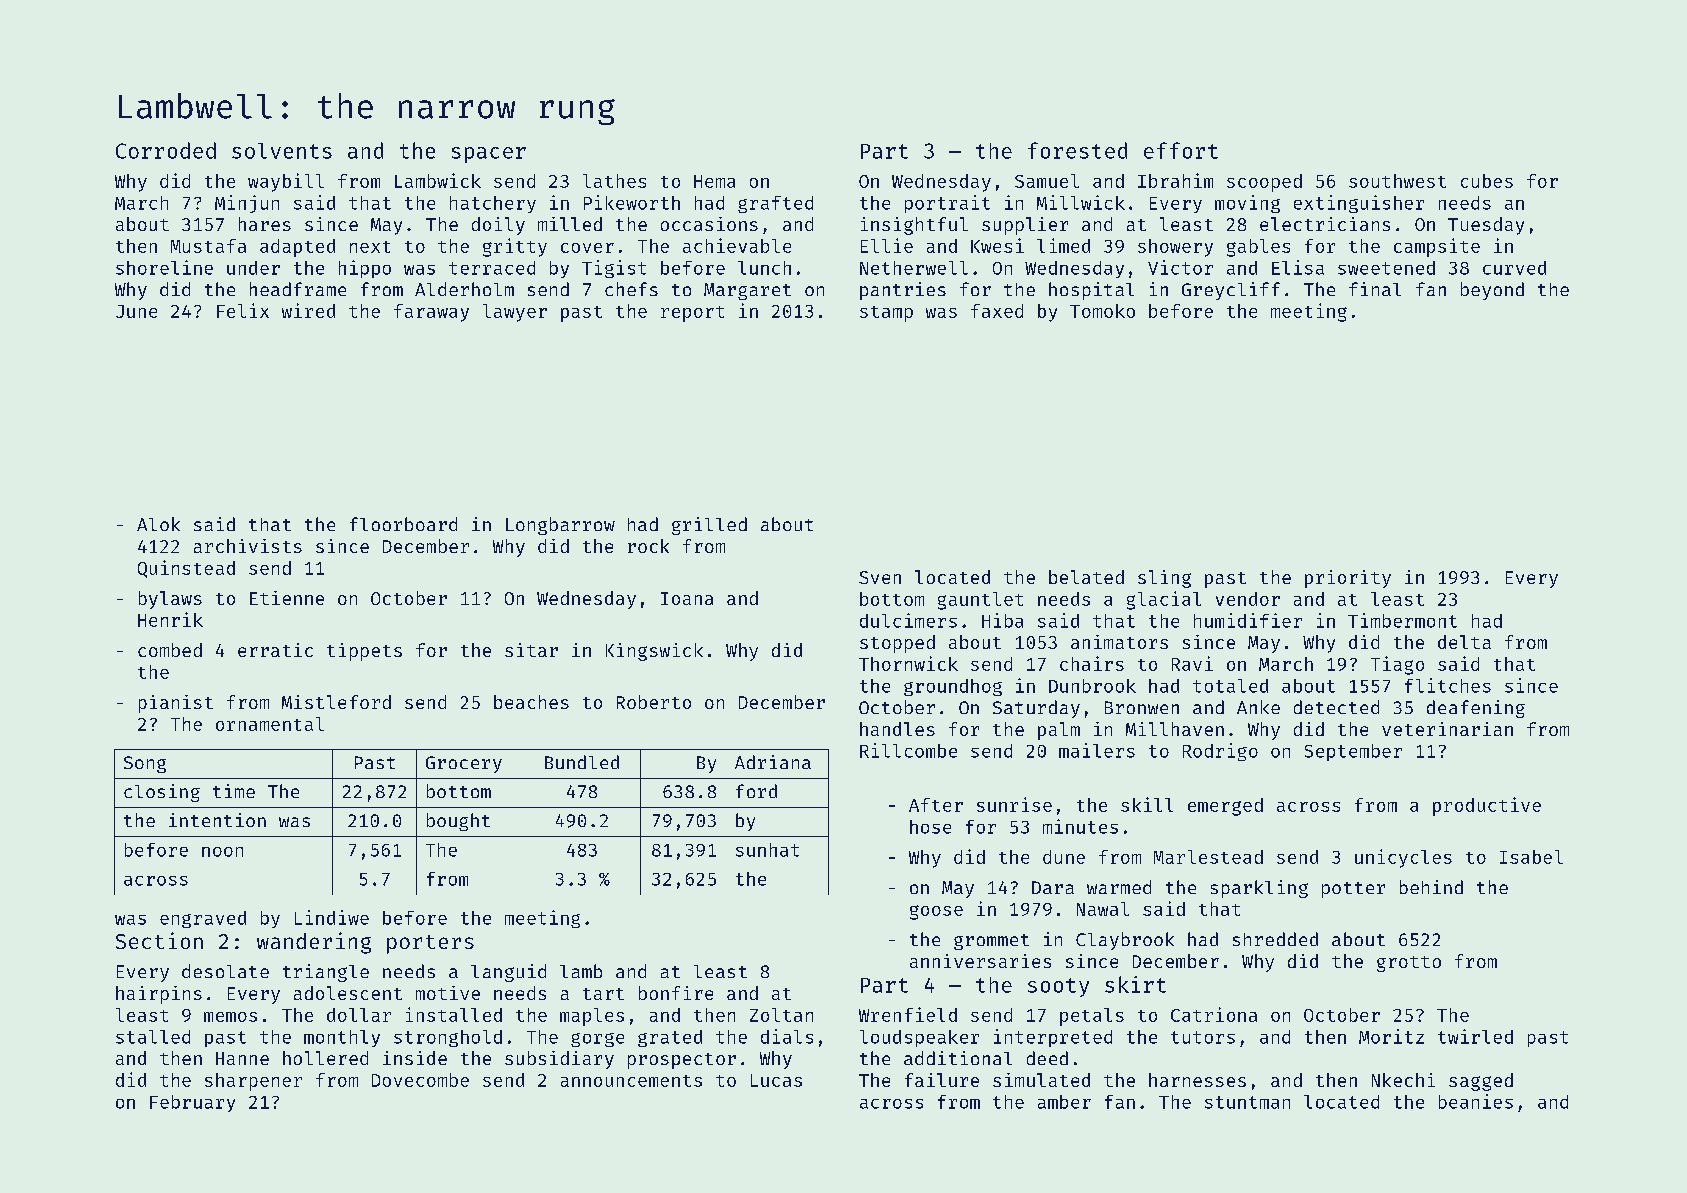  I want to click on time, so click(234, 791).
